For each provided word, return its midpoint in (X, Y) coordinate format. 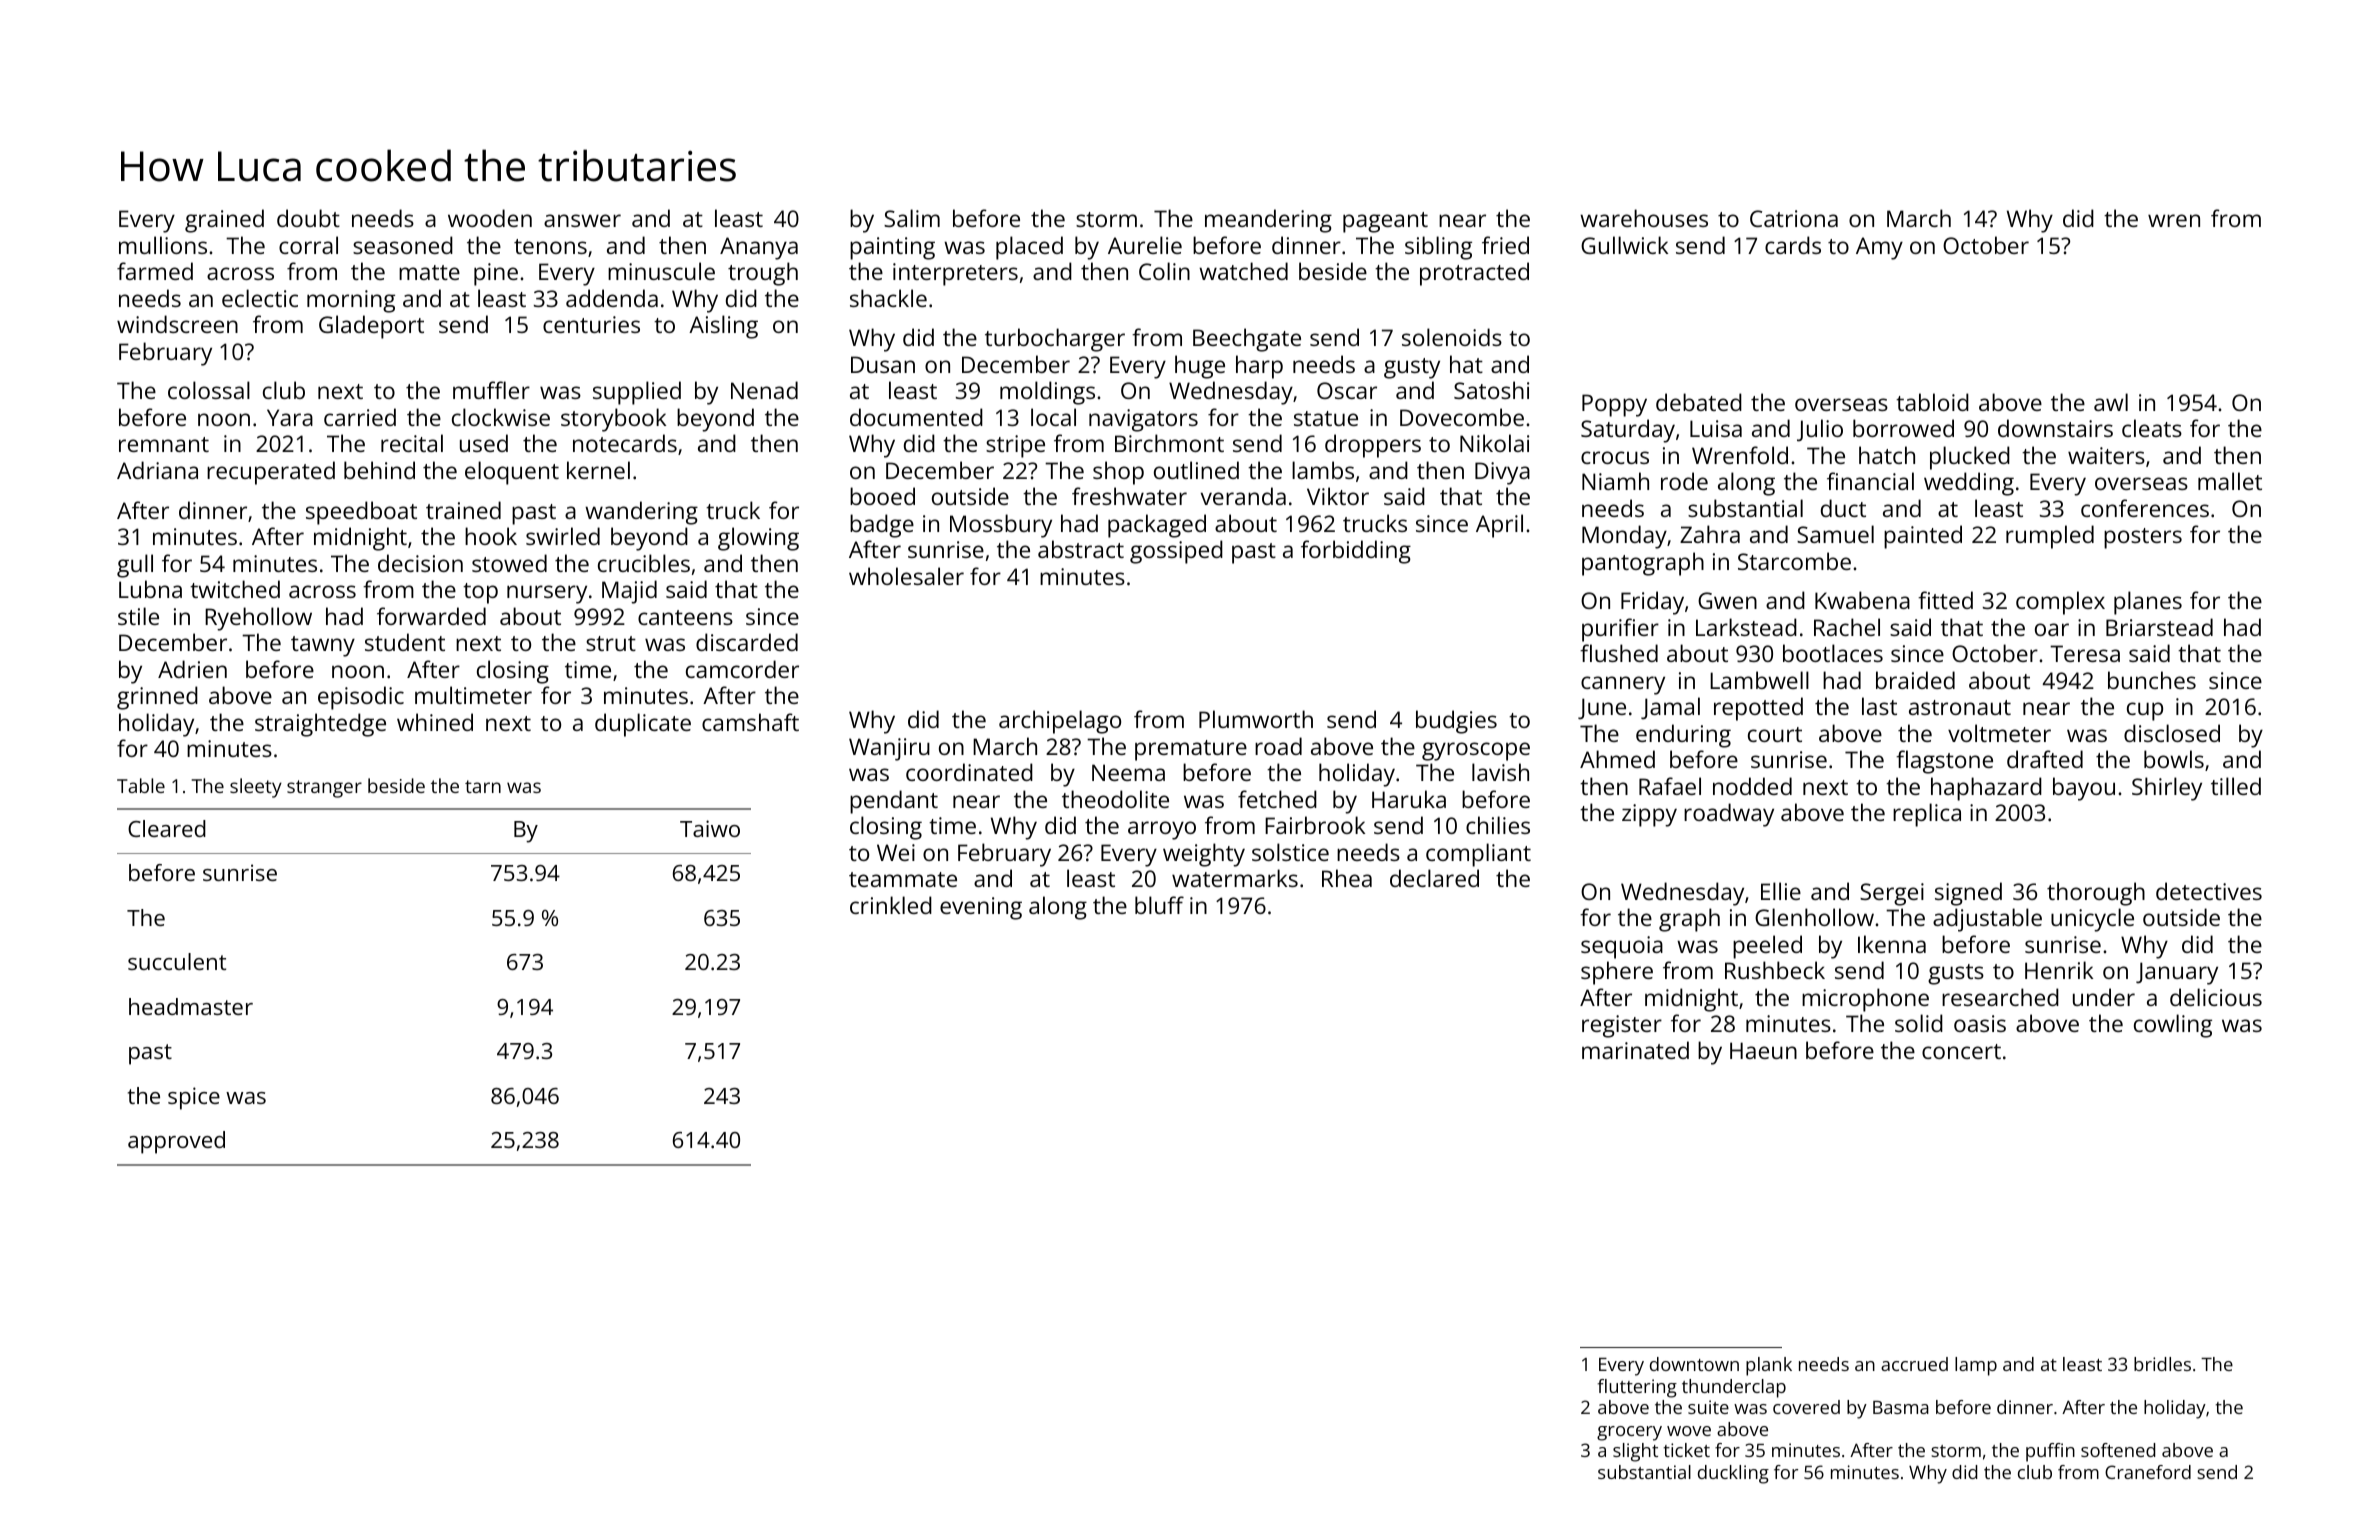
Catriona (1794, 218)
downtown (1694, 1364)
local (1053, 417)
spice (194, 1098)
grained (224, 221)
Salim (912, 218)
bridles (2162, 1364)
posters (2143, 538)
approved (176, 1142)
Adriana (157, 470)
